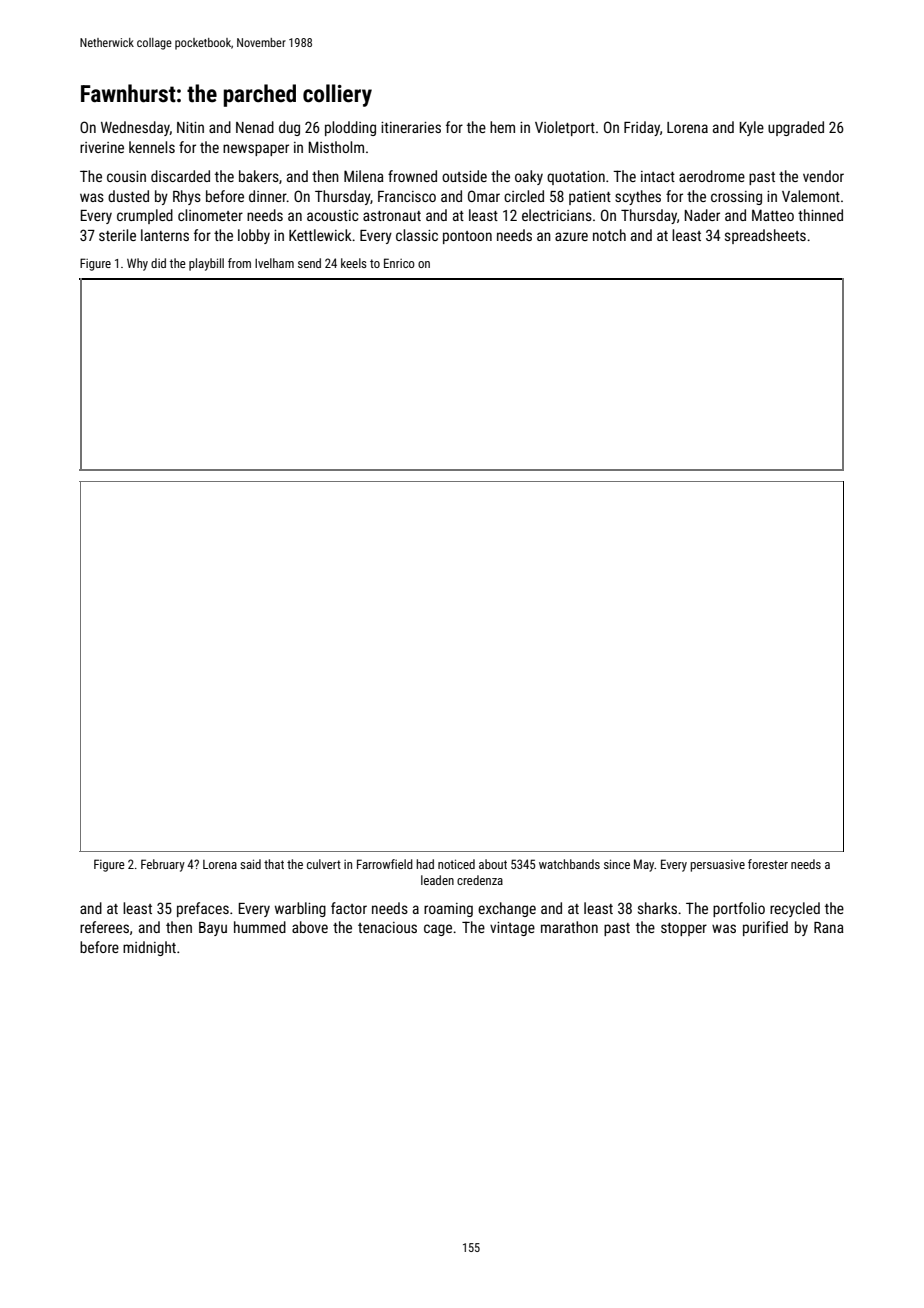 The height and width of the screenshot is (1308, 924). What do you see at coordinates (642, 128) in the screenshot?
I see `Friday` at bounding box center [642, 128].
